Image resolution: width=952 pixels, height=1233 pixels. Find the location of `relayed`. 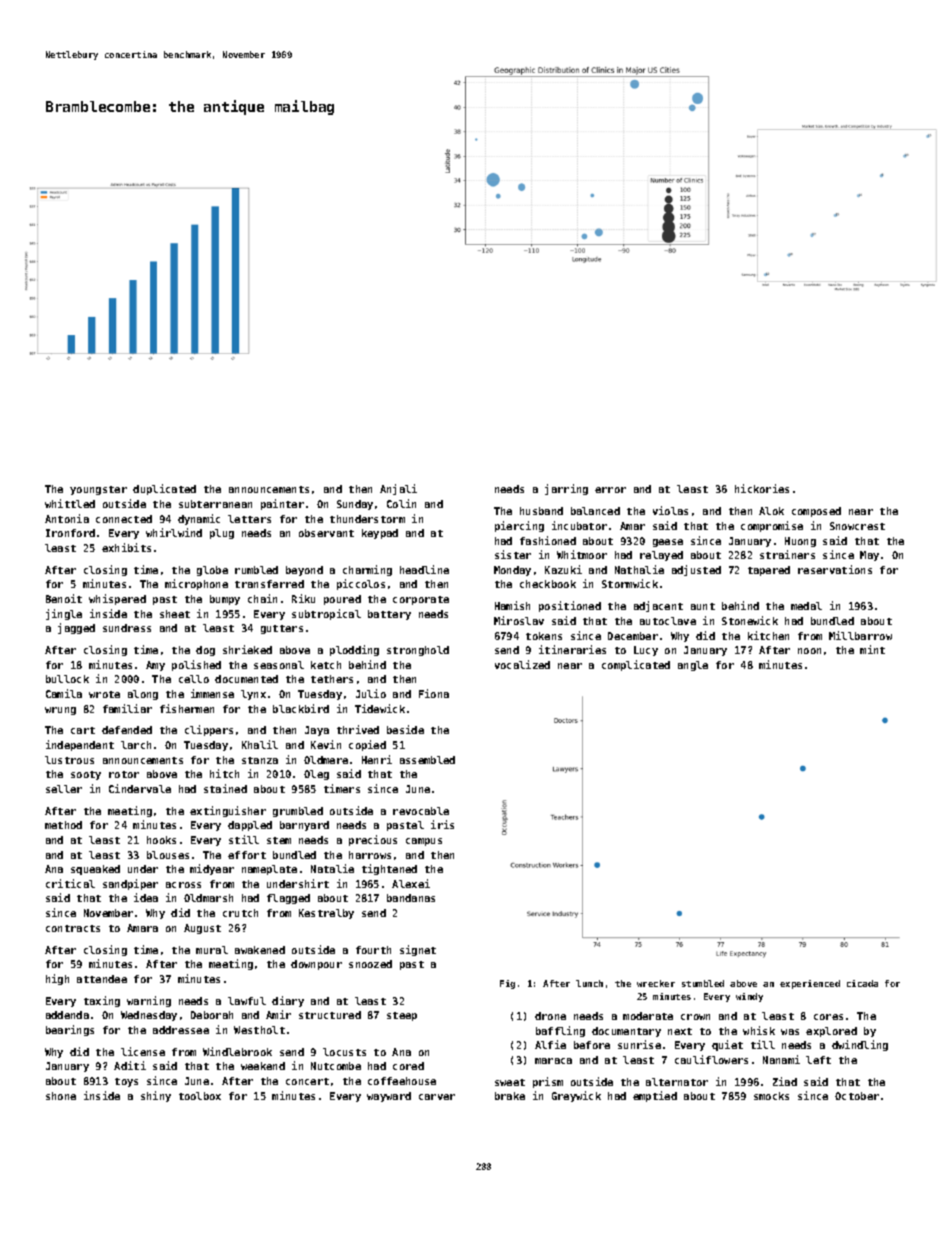

relayed is located at coordinates (661, 556).
